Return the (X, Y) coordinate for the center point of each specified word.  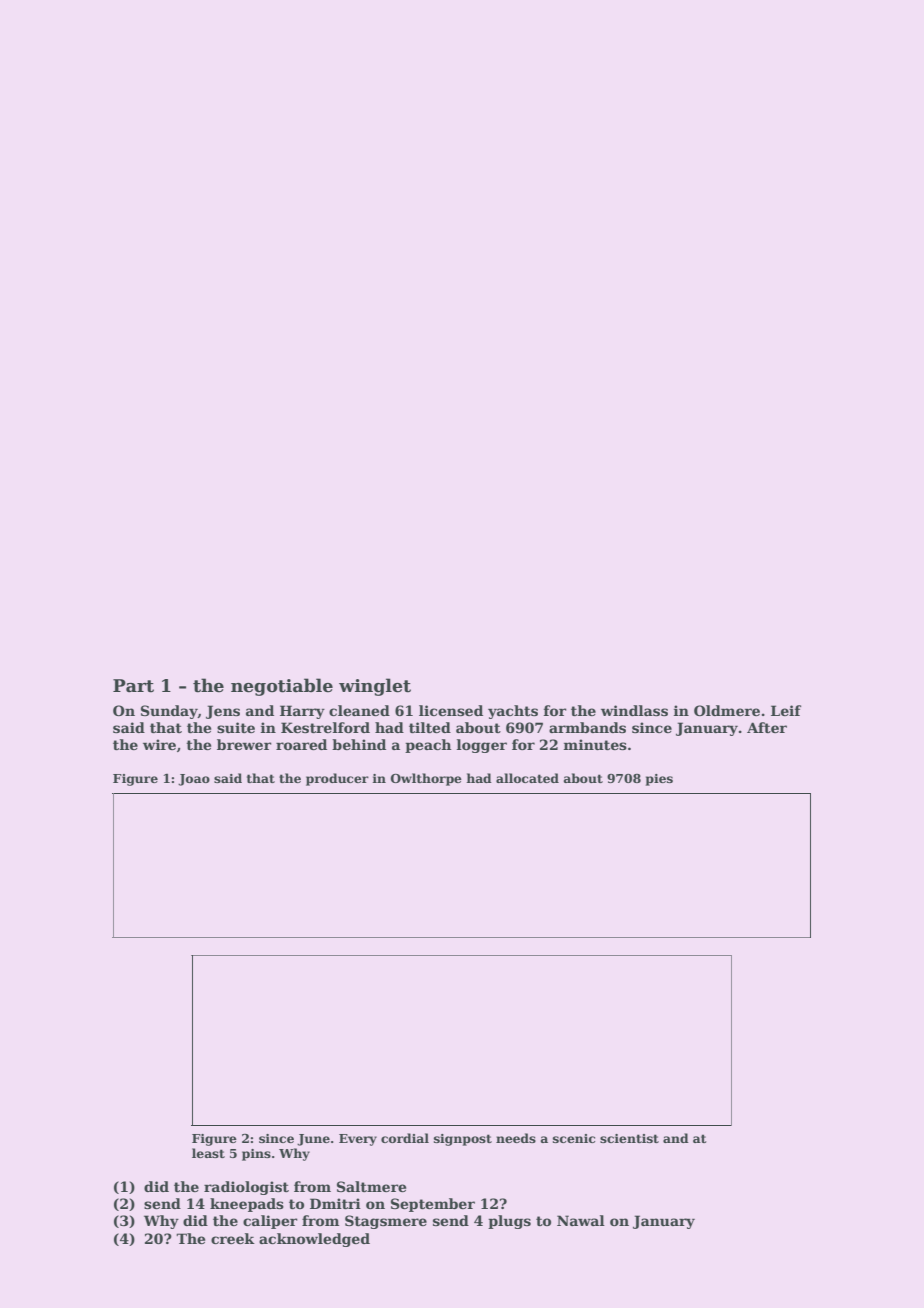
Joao (194, 780)
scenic (574, 1138)
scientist (629, 1138)
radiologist (246, 1188)
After (767, 727)
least (208, 1153)
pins (256, 1155)
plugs (509, 1222)
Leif (786, 710)
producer (337, 779)
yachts (513, 712)
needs (516, 1138)
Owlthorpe (426, 779)
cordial (405, 1138)
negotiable (282, 687)
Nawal (581, 1220)
